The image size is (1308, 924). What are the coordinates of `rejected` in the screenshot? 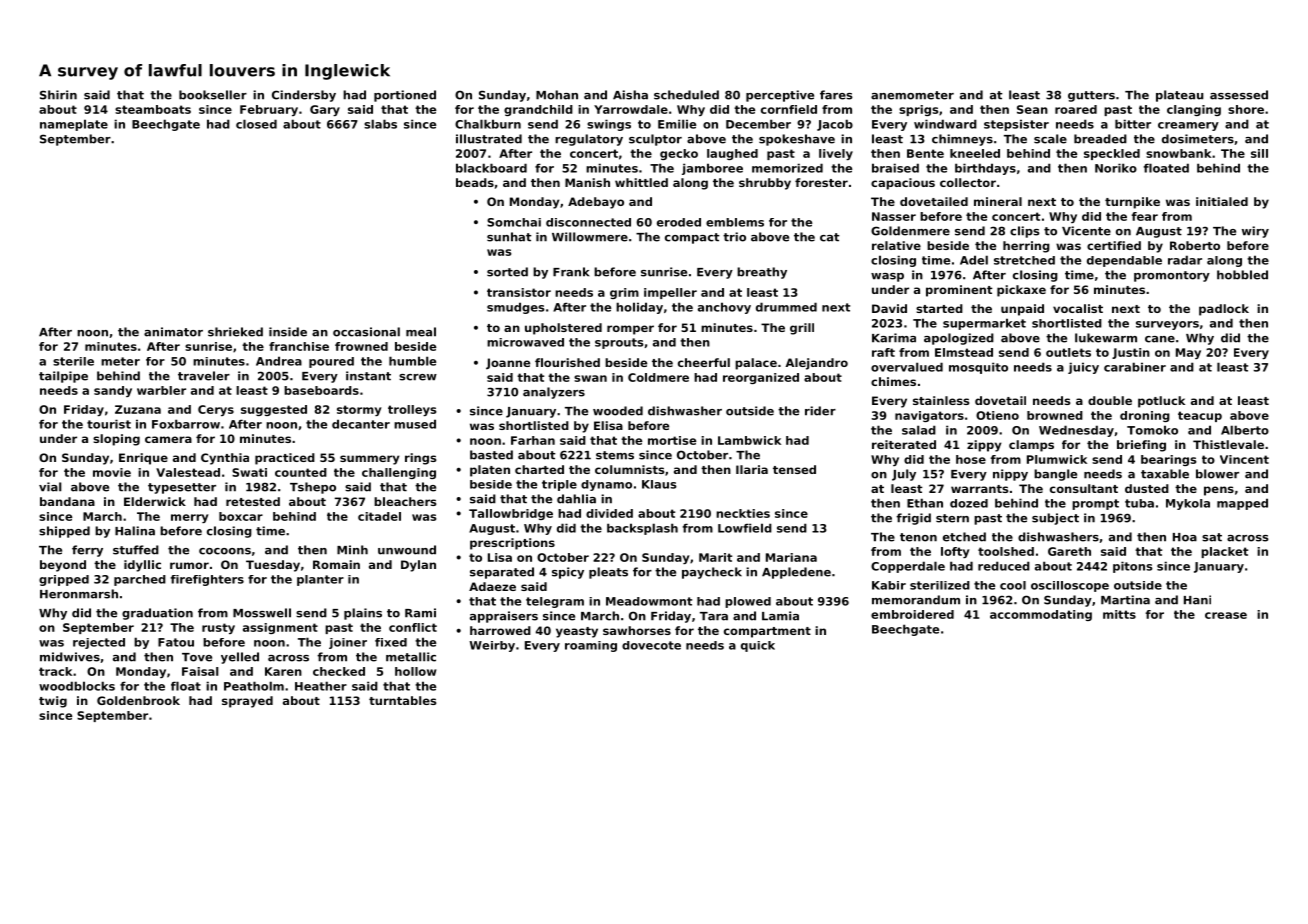 It's located at (99, 643).
